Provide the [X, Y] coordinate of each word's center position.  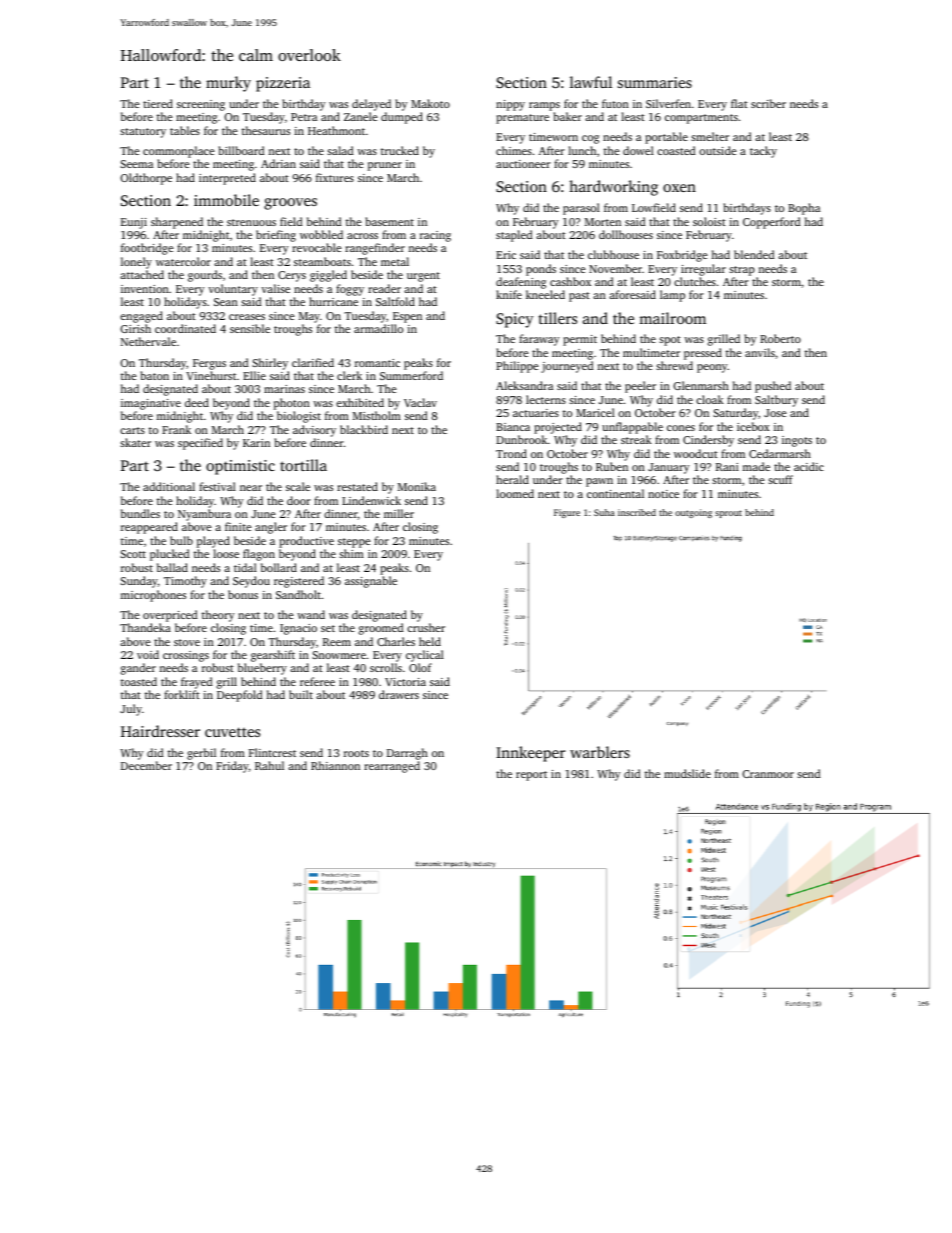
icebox [753, 426]
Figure [567, 513]
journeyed [567, 367]
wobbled [321, 234]
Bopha [804, 209]
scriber [768, 103]
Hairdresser [160, 731]
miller [399, 513]
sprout [728, 514]
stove [187, 642]
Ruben [612, 466]
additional [169, 486]
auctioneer [523, 164]
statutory [143, 133]
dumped [402, 118]
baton [155, 375]
